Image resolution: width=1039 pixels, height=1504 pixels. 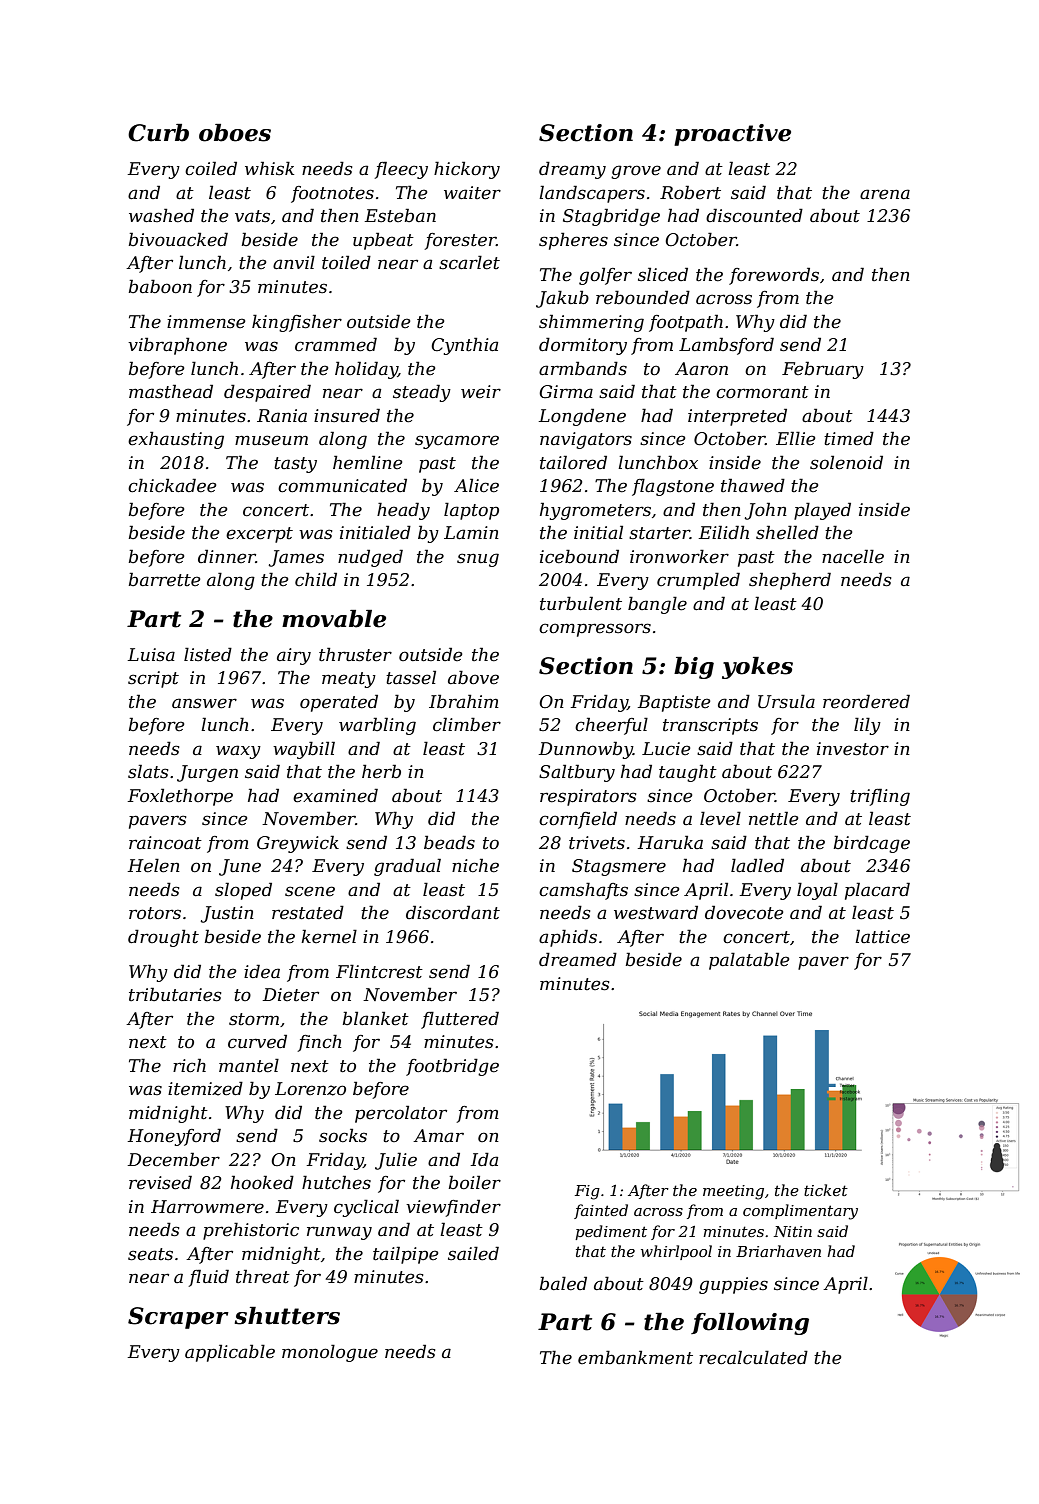 What do you see at coordinates (158, 133) in the screenshot?
I see `Curb` at bounding box center [158, 133].
